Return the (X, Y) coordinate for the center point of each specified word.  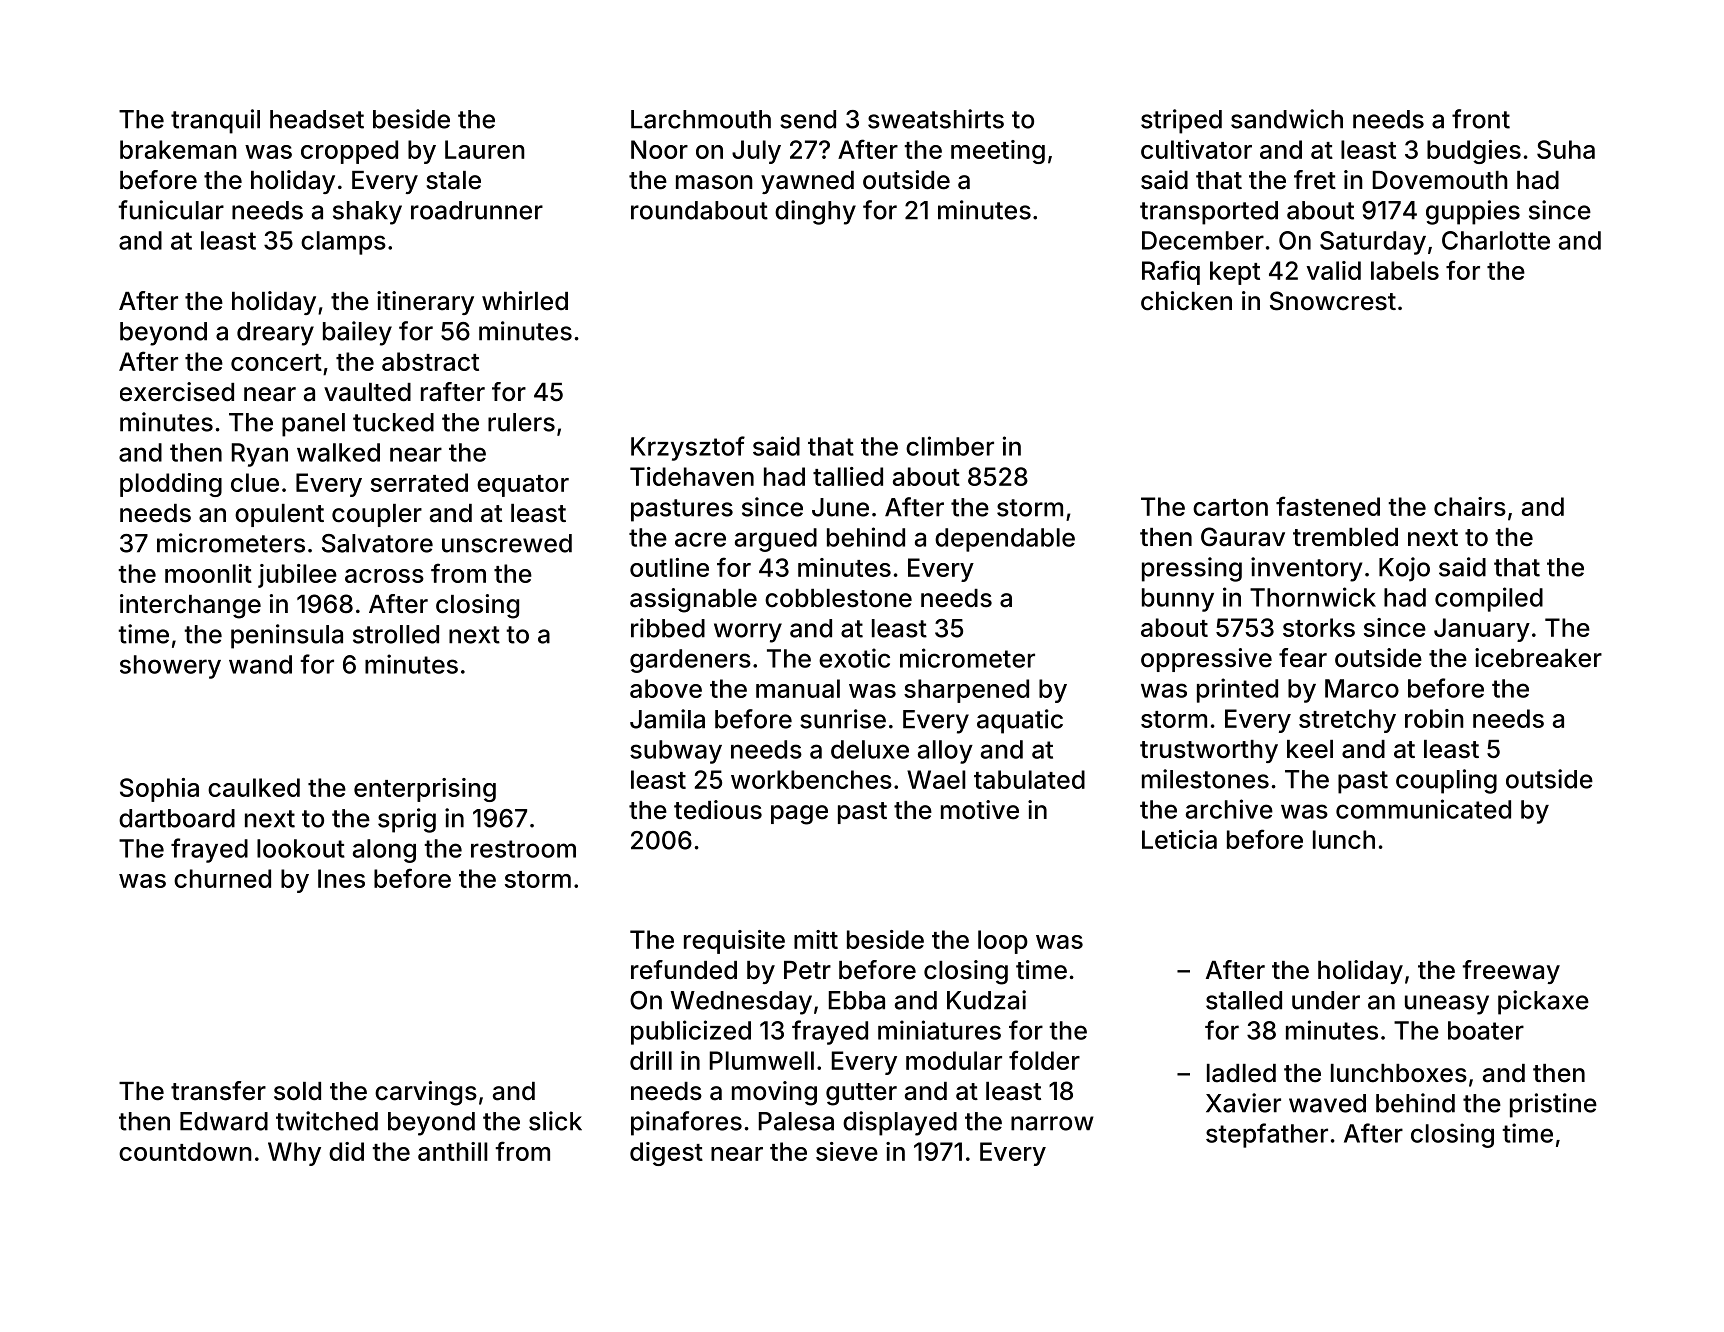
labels (1405, 270)
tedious (718, 810)
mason (714, 182)
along (384, 851)
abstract (430, 361)
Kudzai (986, 1000)
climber (950, 446)
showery (170, 667)
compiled (1489, 599)
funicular (171, 210)
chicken (1186, 301)
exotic (854, 658)
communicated (1423, 809)
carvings (426, 1093)
